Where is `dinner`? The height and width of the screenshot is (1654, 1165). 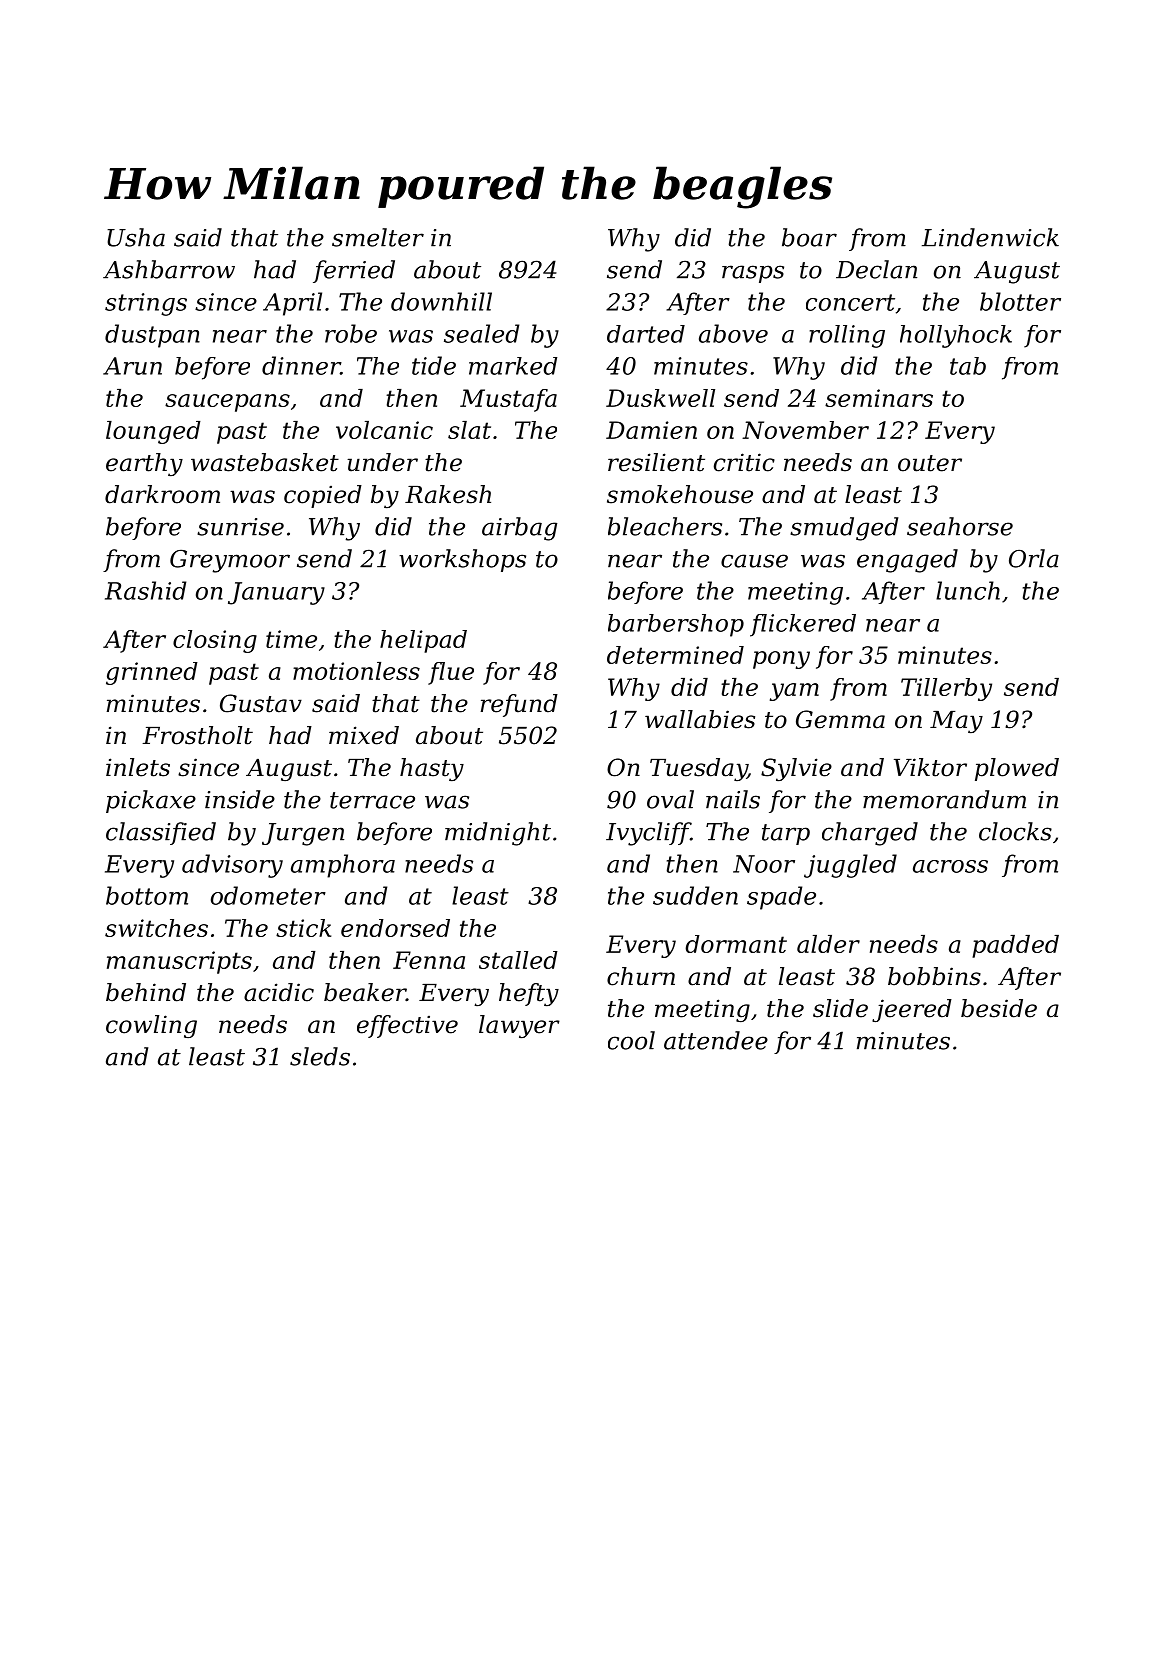 dinner is located at coordinates (301, 365).
